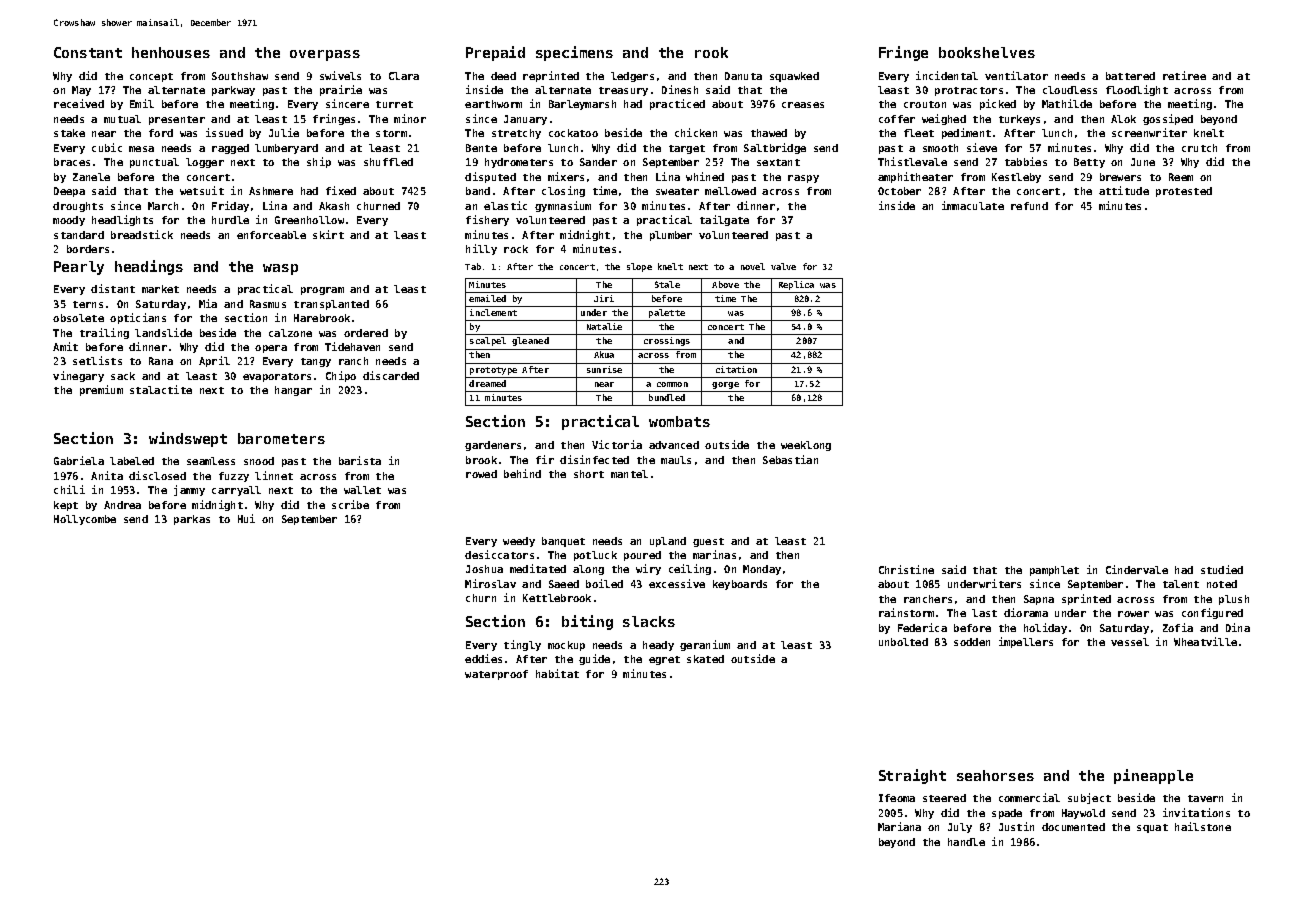 The image size is (1308, 924). I want to click on bookshelves, so click(987, 52).
